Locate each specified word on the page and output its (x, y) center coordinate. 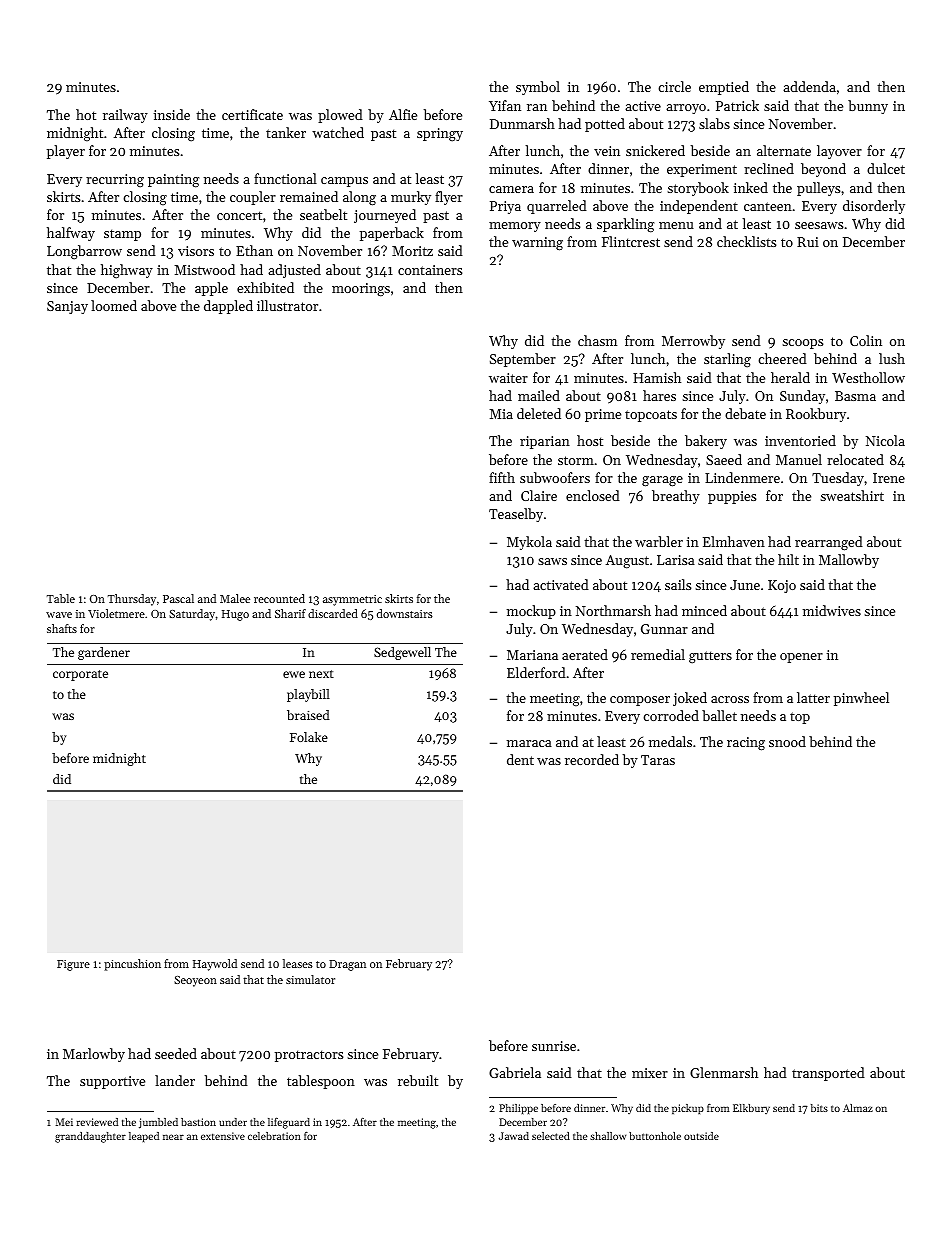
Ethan (254, 250)
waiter (508, 378)
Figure (73, 965)
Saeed (724, 459)
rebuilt (418, 1080)
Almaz (858, 1108)
